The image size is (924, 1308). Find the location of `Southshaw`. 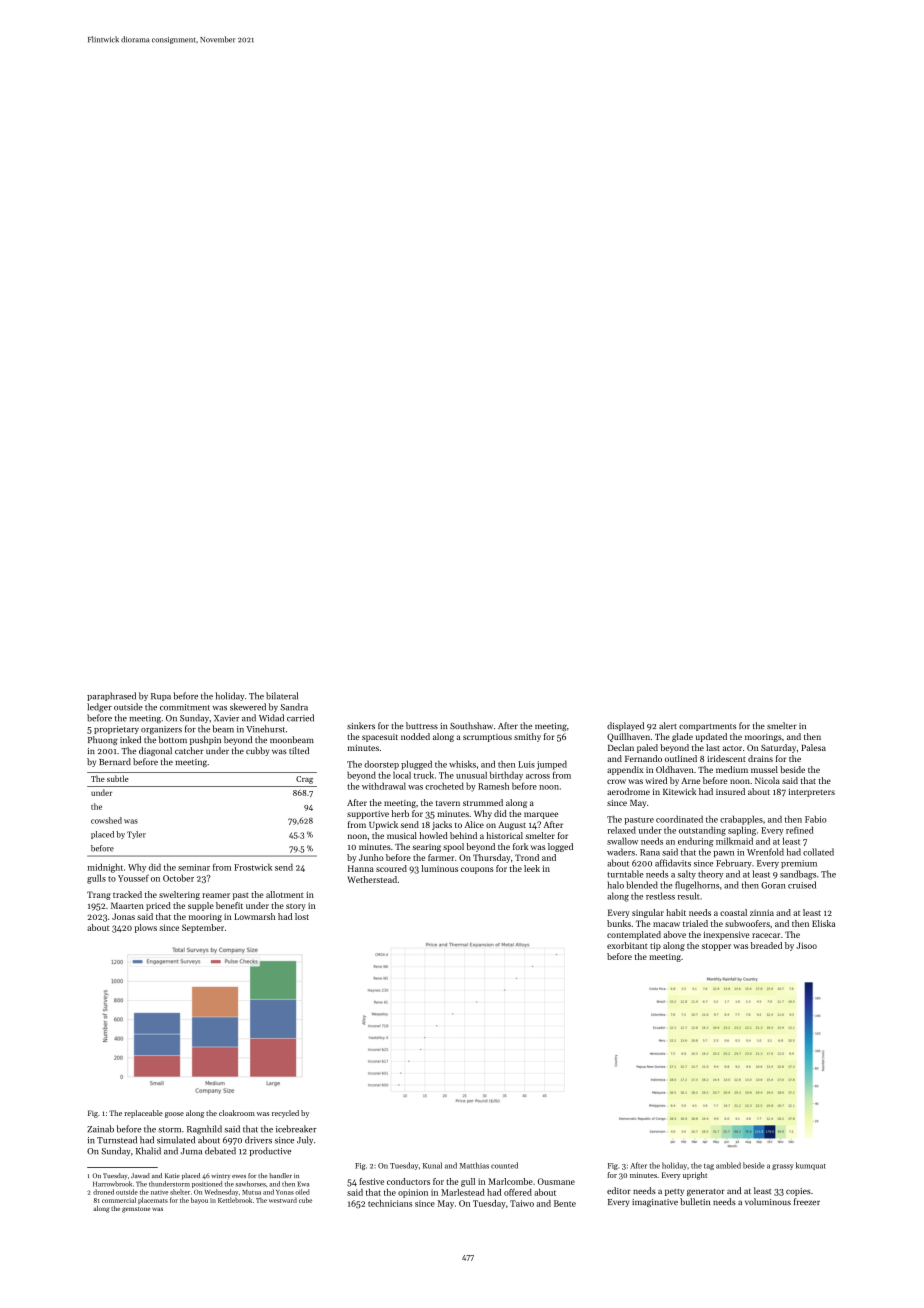

Southshaw is located at coordinates (471, 725).
